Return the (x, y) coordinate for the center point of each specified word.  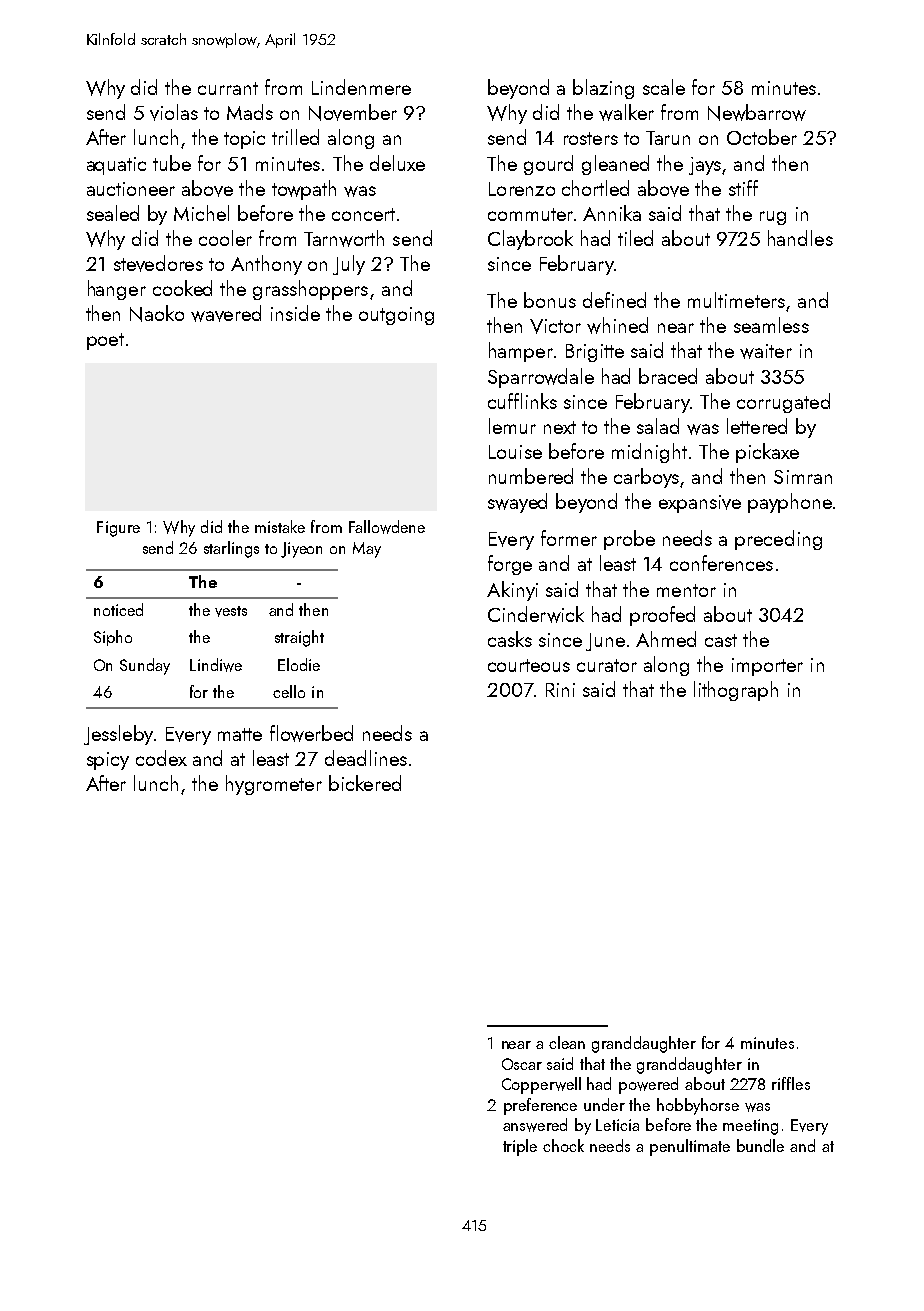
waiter (766, 351)
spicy (108, 761)
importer (767, 667)
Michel (201, 213)
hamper (521, 352)
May (367, 550)
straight (299, 638)
